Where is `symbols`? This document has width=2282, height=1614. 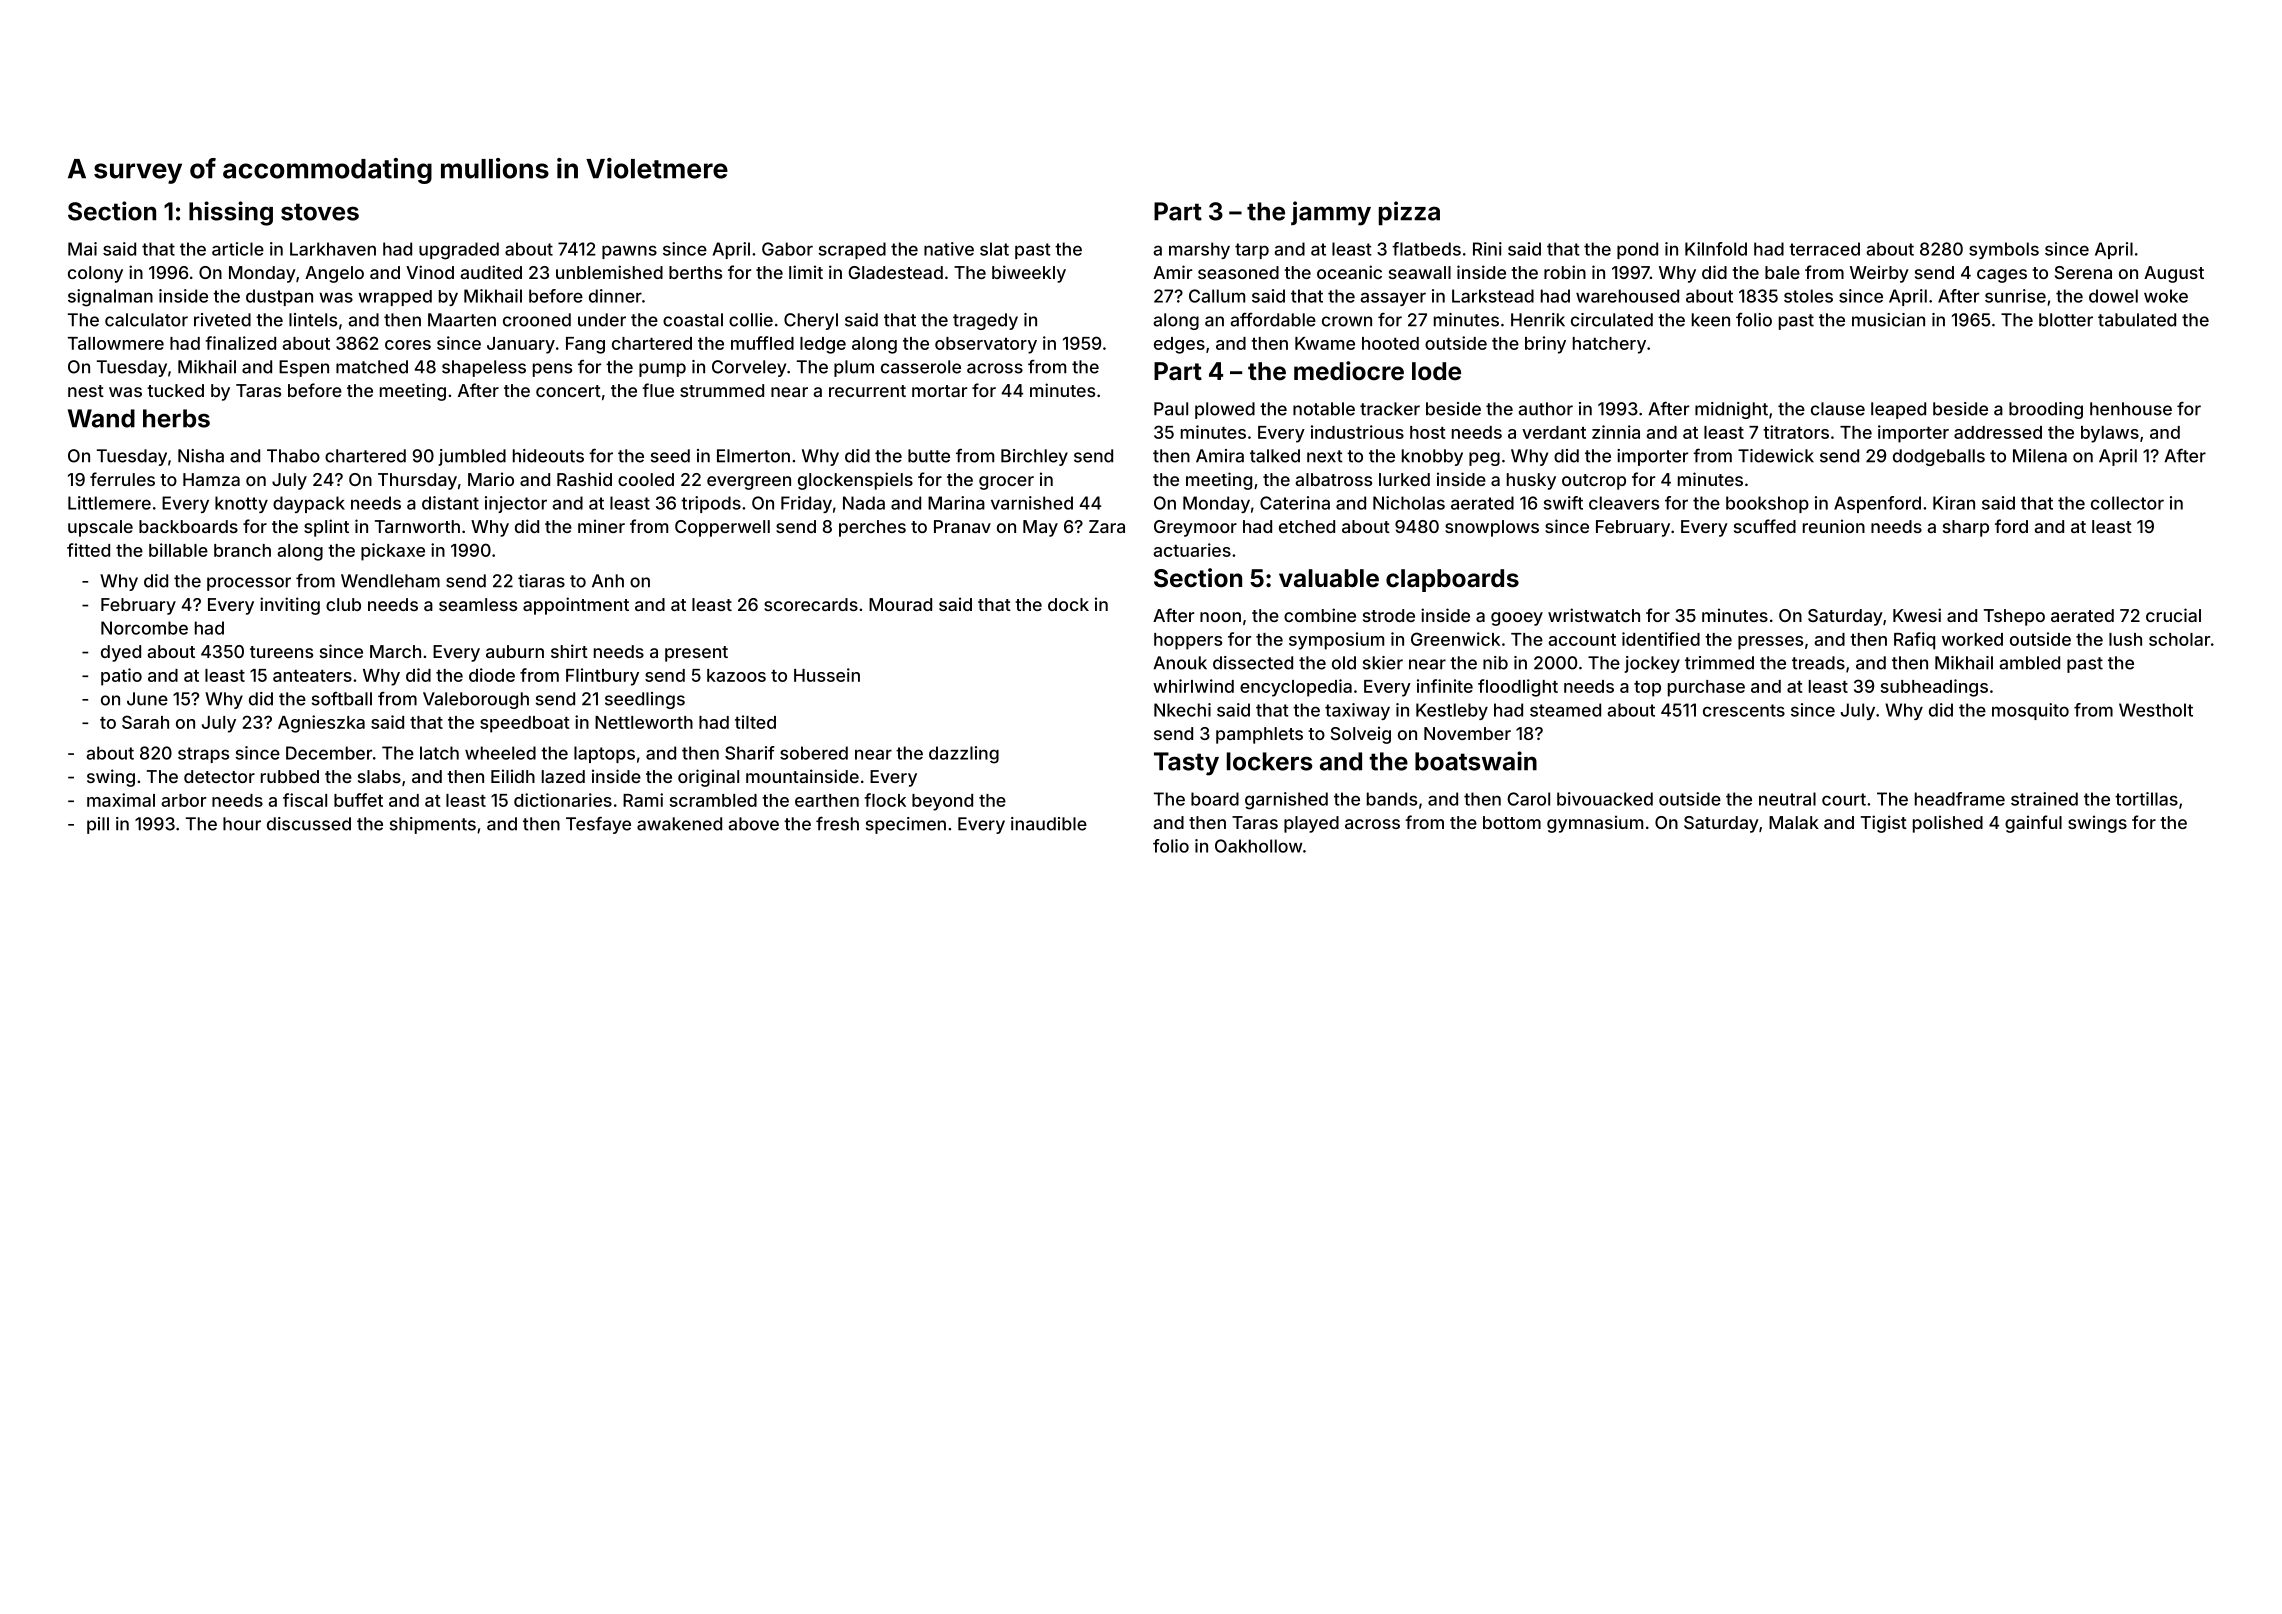
symbols is located at coordinates (2004, 250).
